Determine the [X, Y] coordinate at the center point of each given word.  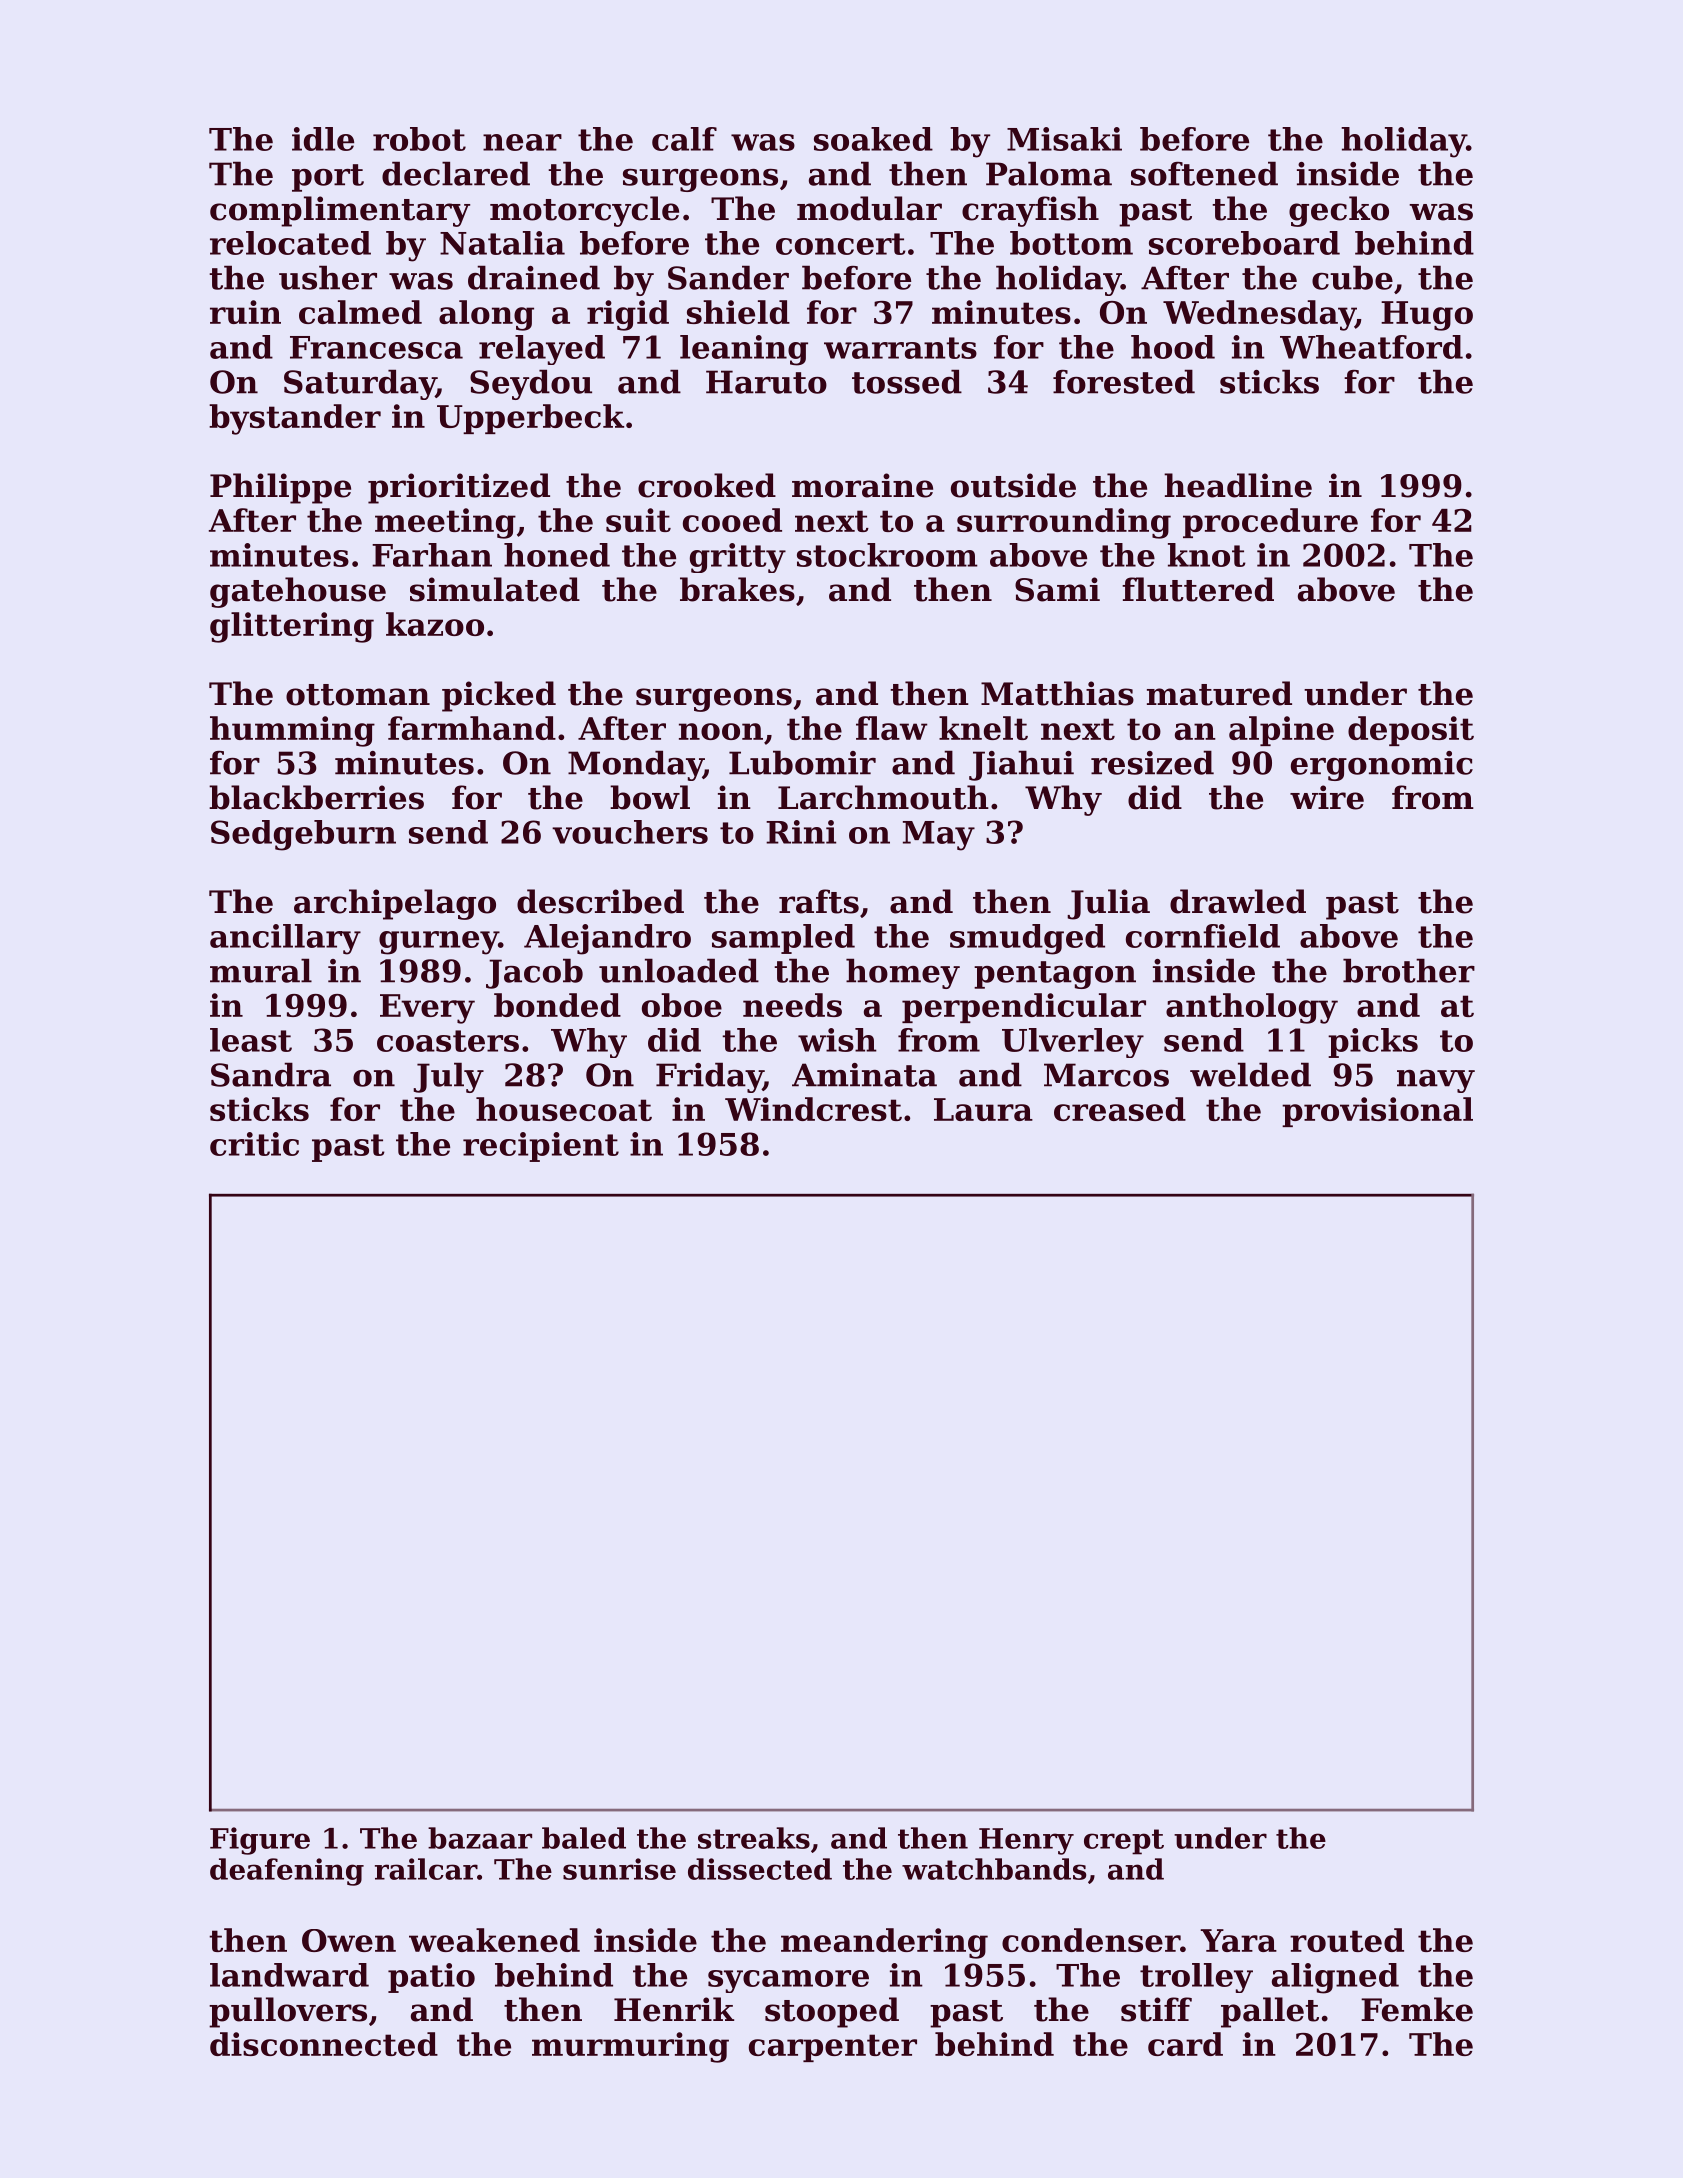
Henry [1026, 1841]
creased [1120, 1109]
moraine [862, 485]
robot [419, 139]
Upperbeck [530, 419]
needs [792, 1005]
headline [1238, 485]
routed [1347, 1940]
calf [684, 139]
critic [254, 1144]
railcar [426, 1869]
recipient [541, 1147]
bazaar [480, 1838]
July [448, 1077]
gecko [1339, 211]
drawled [1238, 901]
